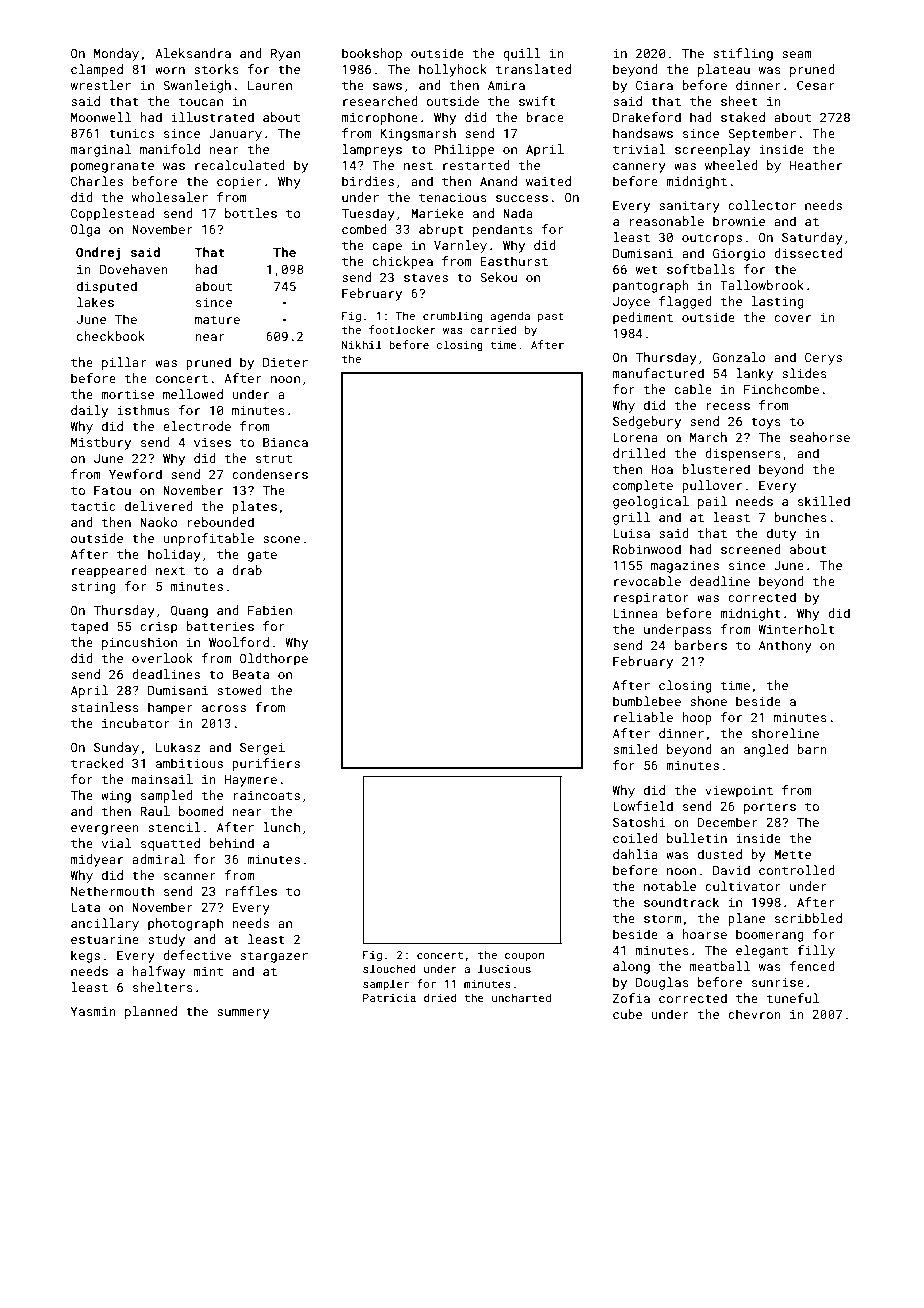  What do you see at coordinates (197, 426) in the screenshot?
I see `electrode` at bounding box center [197, 426].
